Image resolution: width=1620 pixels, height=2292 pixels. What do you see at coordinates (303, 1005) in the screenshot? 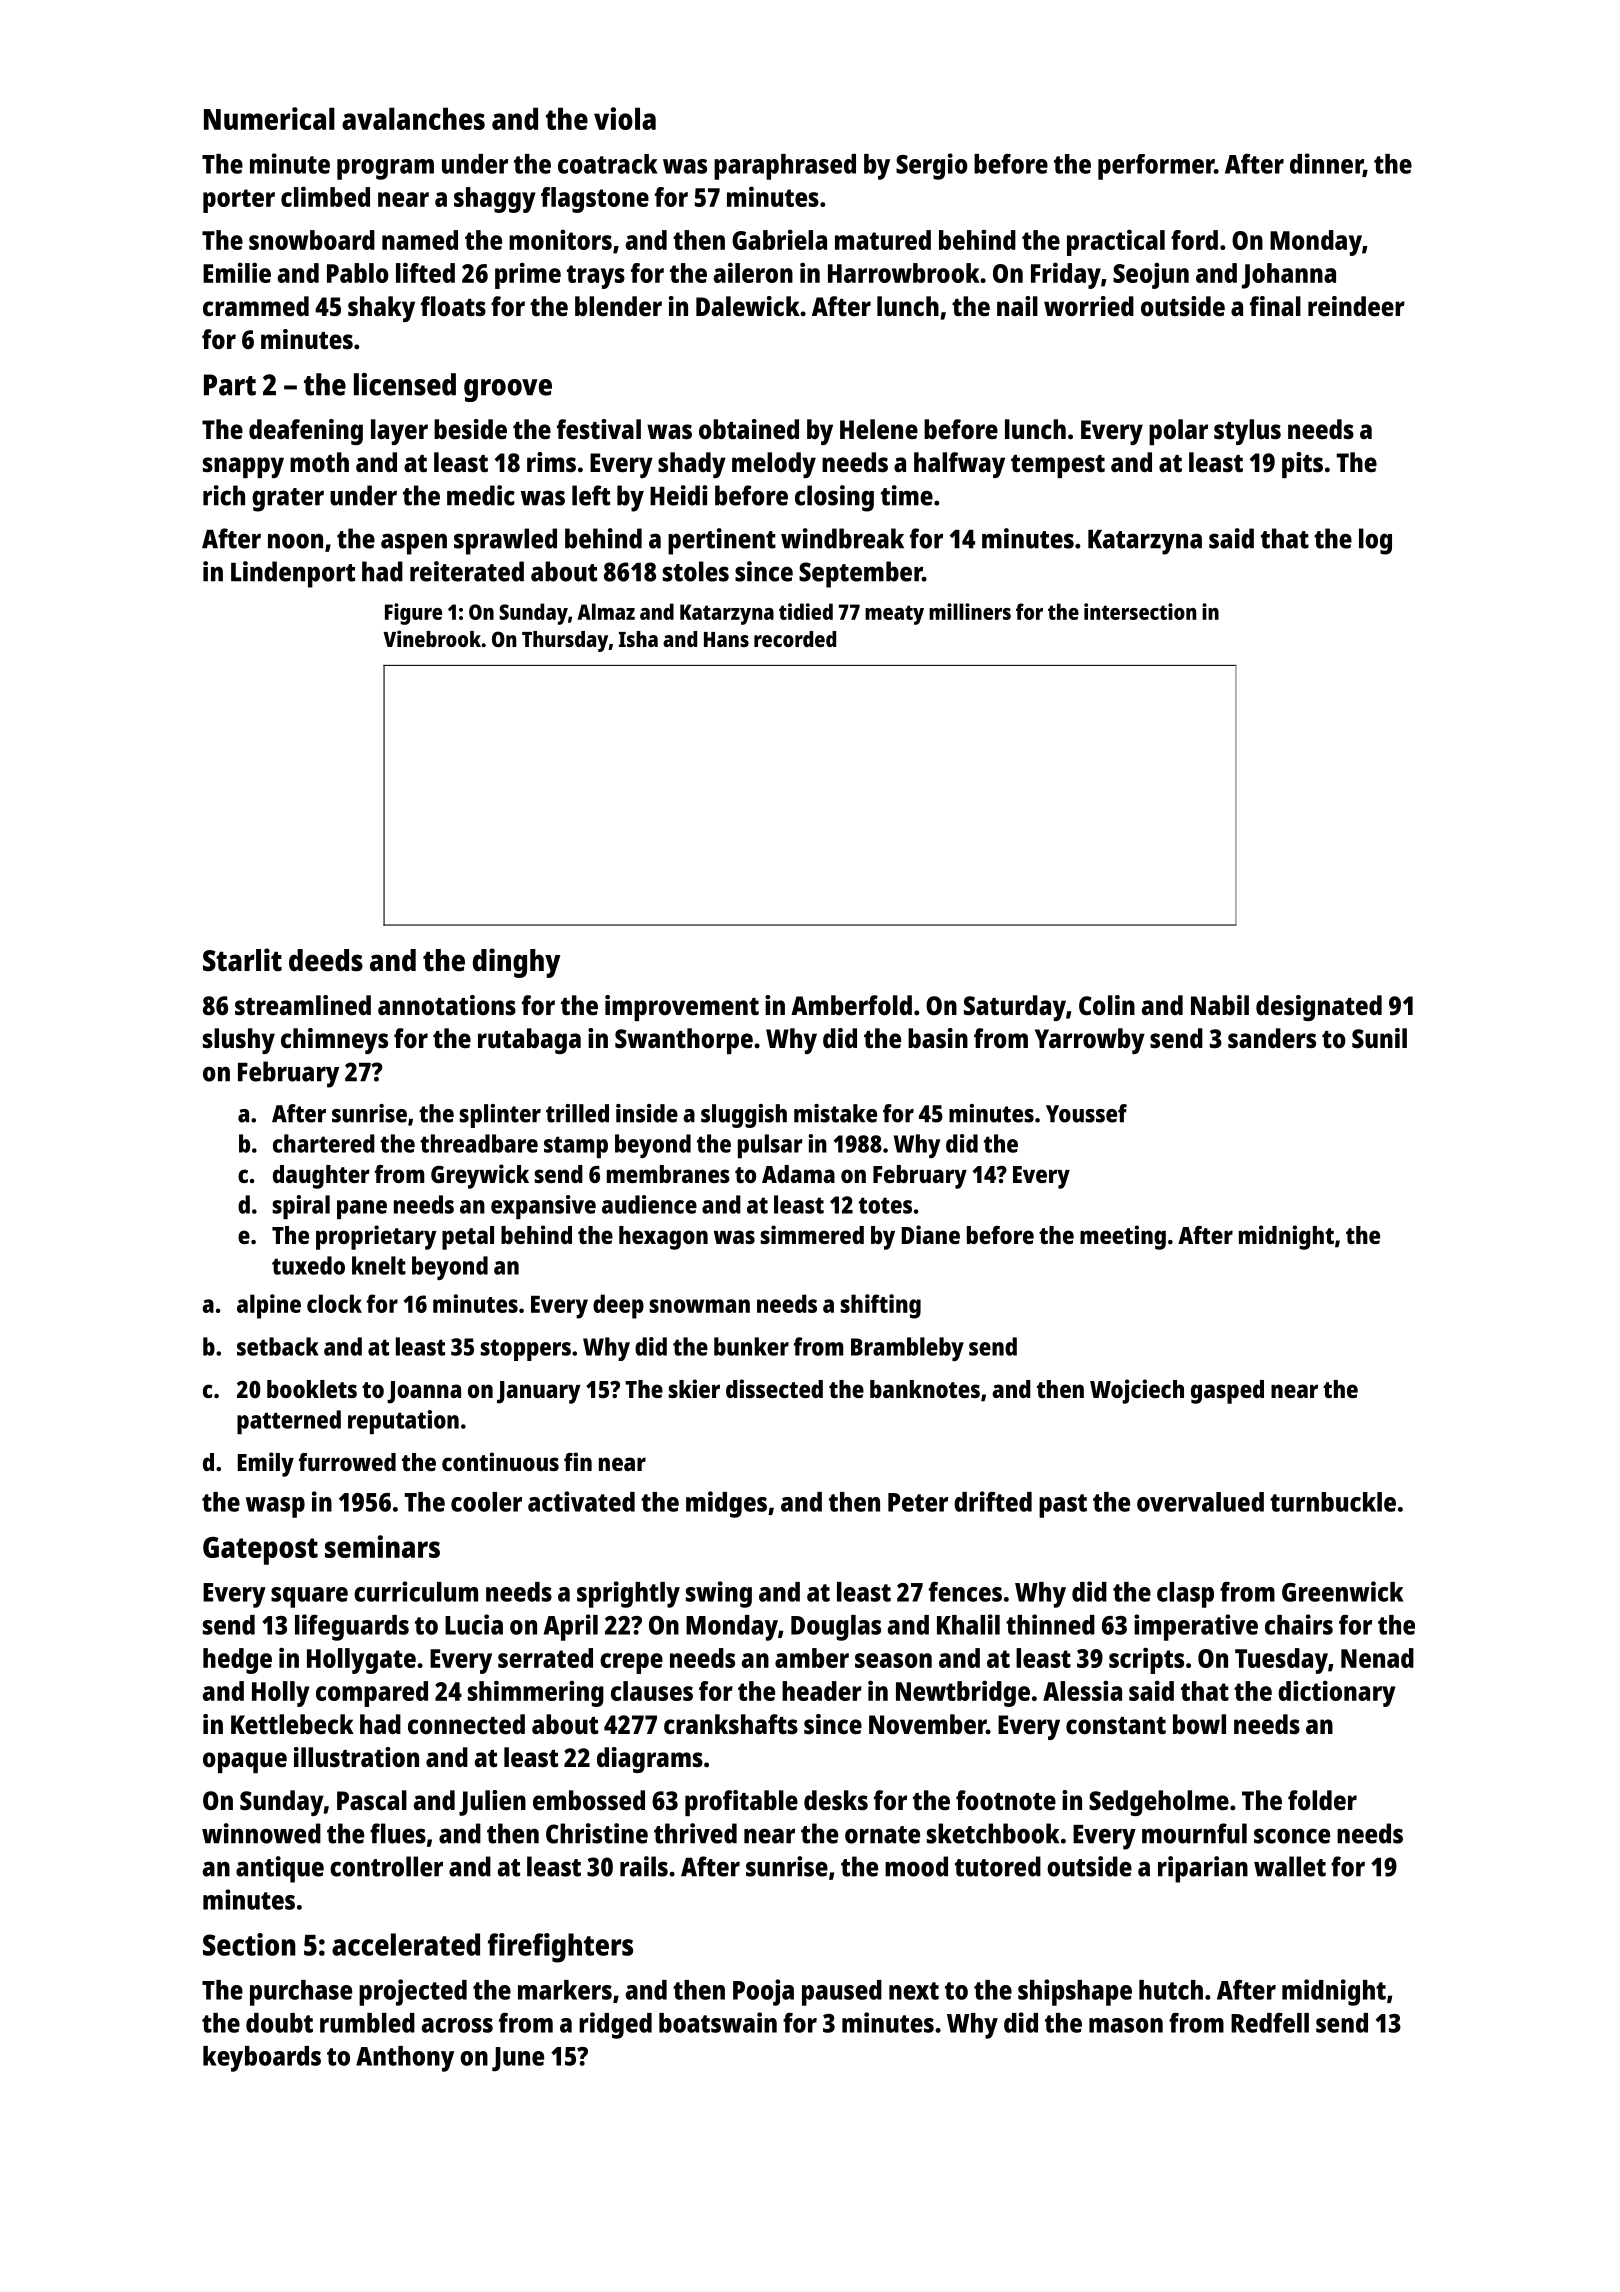
I see `streamlined` at bounding box center [303, 1005].
